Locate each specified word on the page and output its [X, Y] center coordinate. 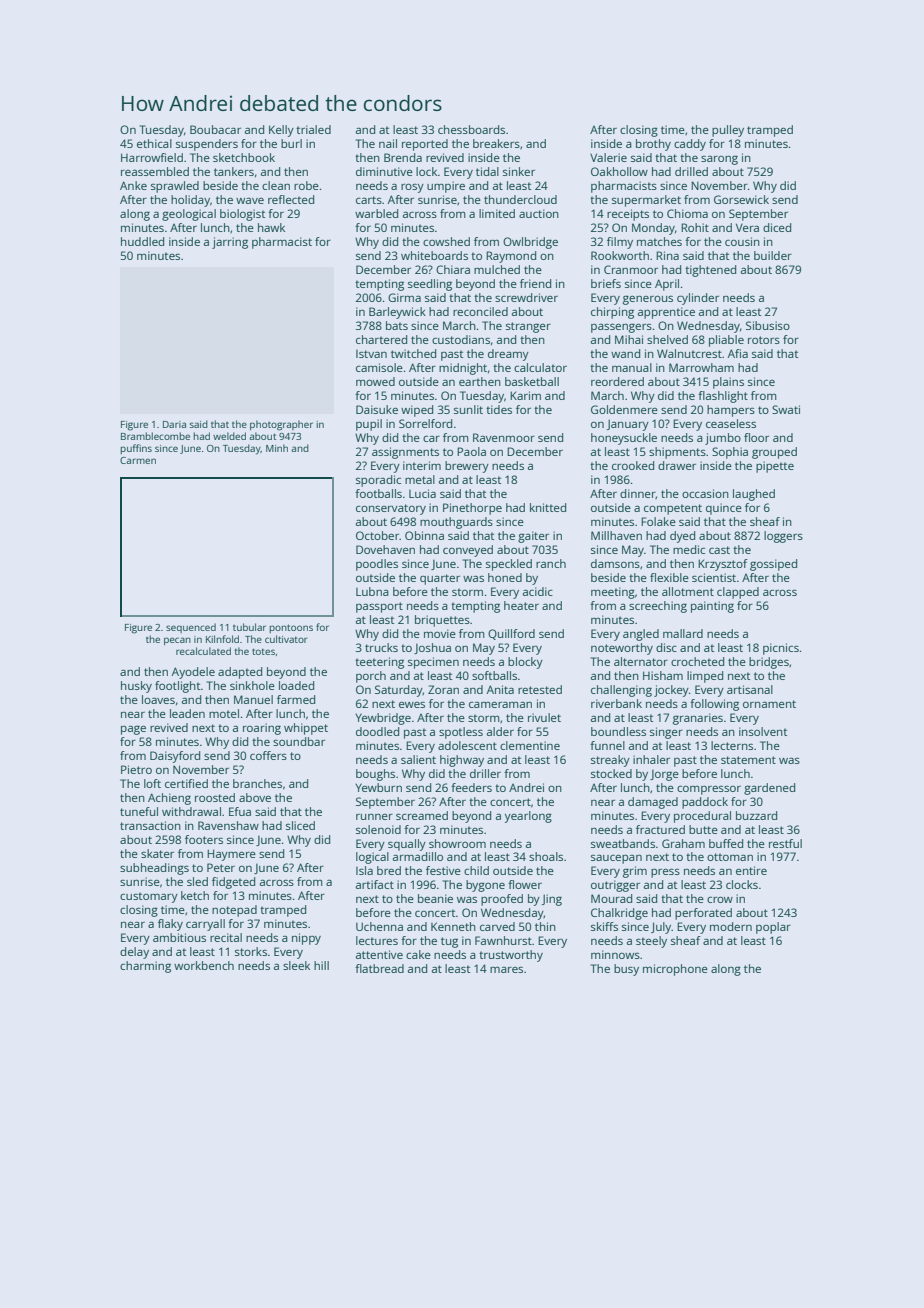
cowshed [446, 241]
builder [773, 255]
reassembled [155, 171]
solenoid [378, 829]
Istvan [371, 354]
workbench [204, 965]
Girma [404, 297]
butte [703, 829]
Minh [277, 448]
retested [540, 689]
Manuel [253, 699]
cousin [742, 241]
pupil [369, 425]
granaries [698, 719]
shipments [677, 453]
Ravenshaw [228, 825]
